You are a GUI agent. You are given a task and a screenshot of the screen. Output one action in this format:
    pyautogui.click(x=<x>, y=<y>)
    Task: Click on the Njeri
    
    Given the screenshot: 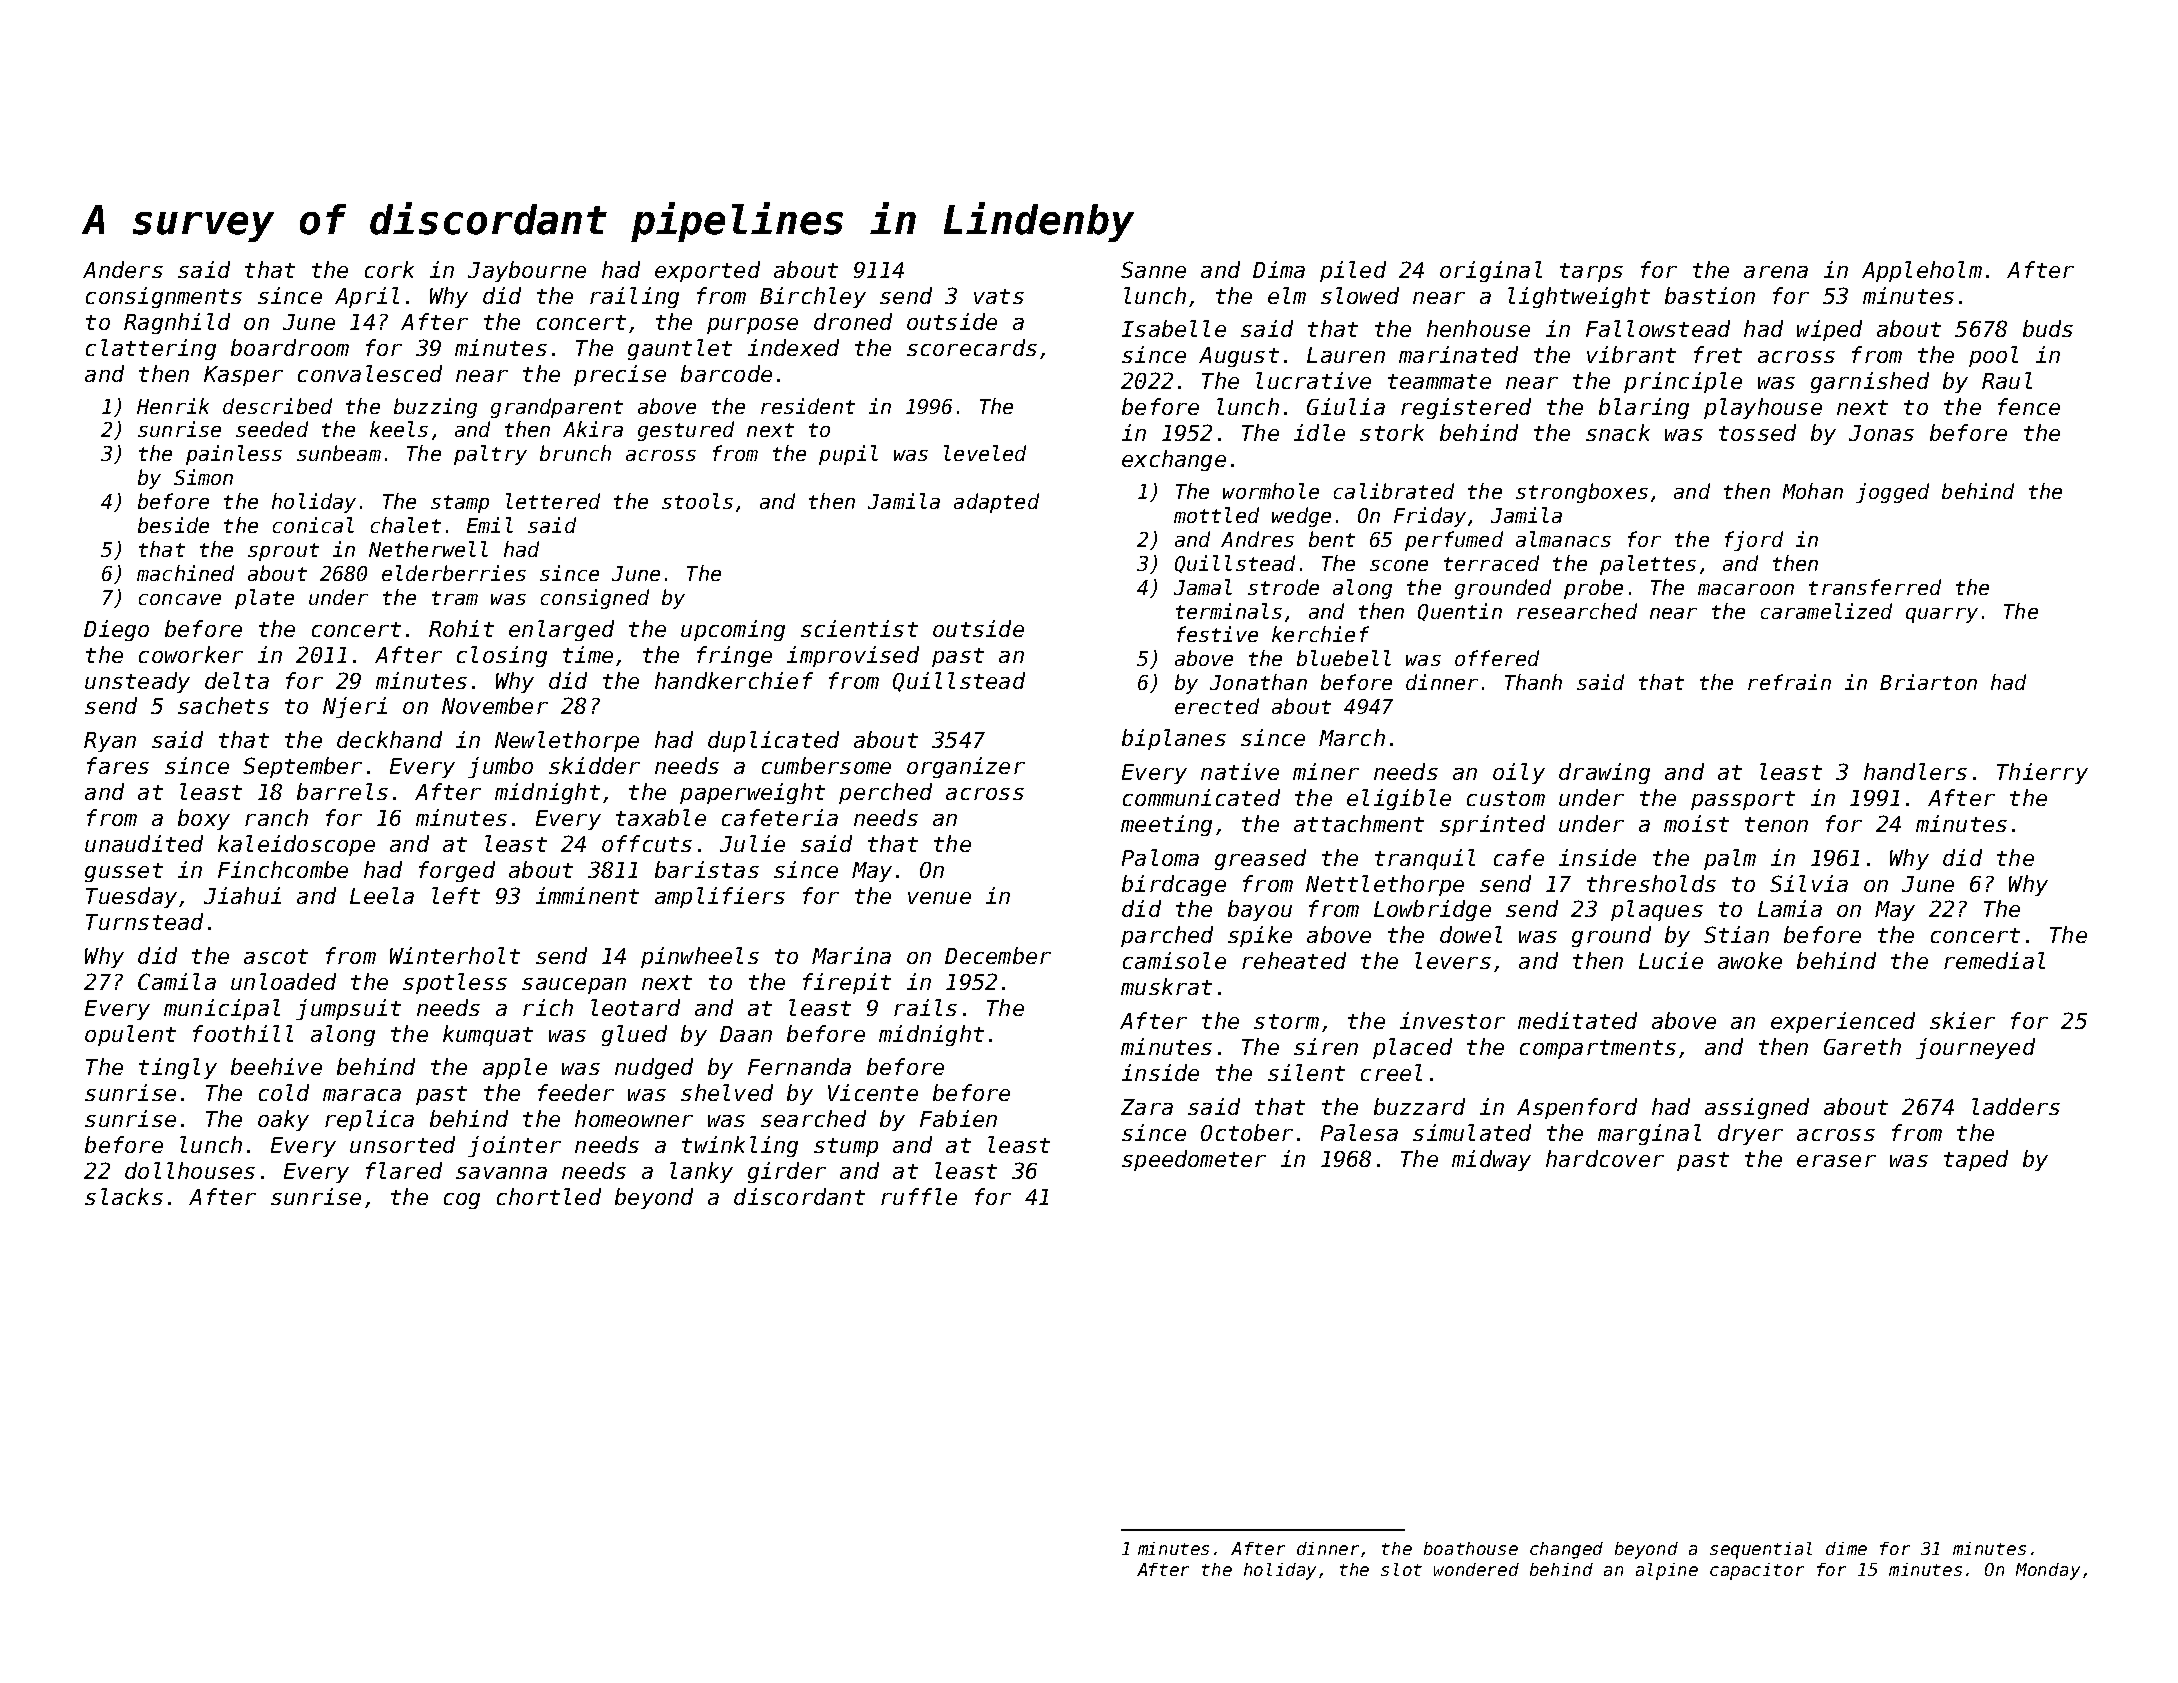 What is the action you would take?
    pyautogui.click(x=355, y=707)
